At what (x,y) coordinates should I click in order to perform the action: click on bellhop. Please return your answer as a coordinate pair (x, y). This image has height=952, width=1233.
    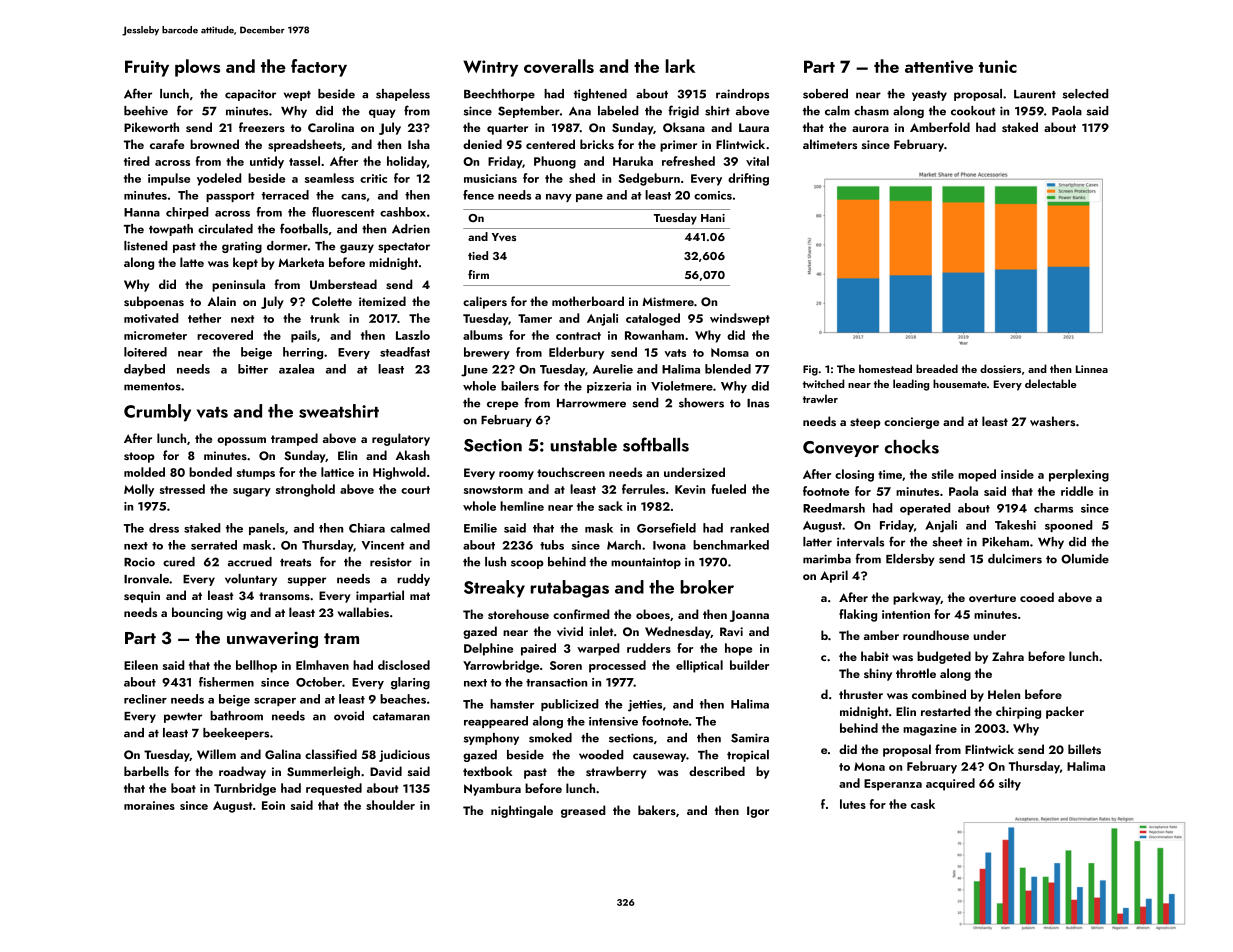
    Looking at the image, I should click on (256, 666).
